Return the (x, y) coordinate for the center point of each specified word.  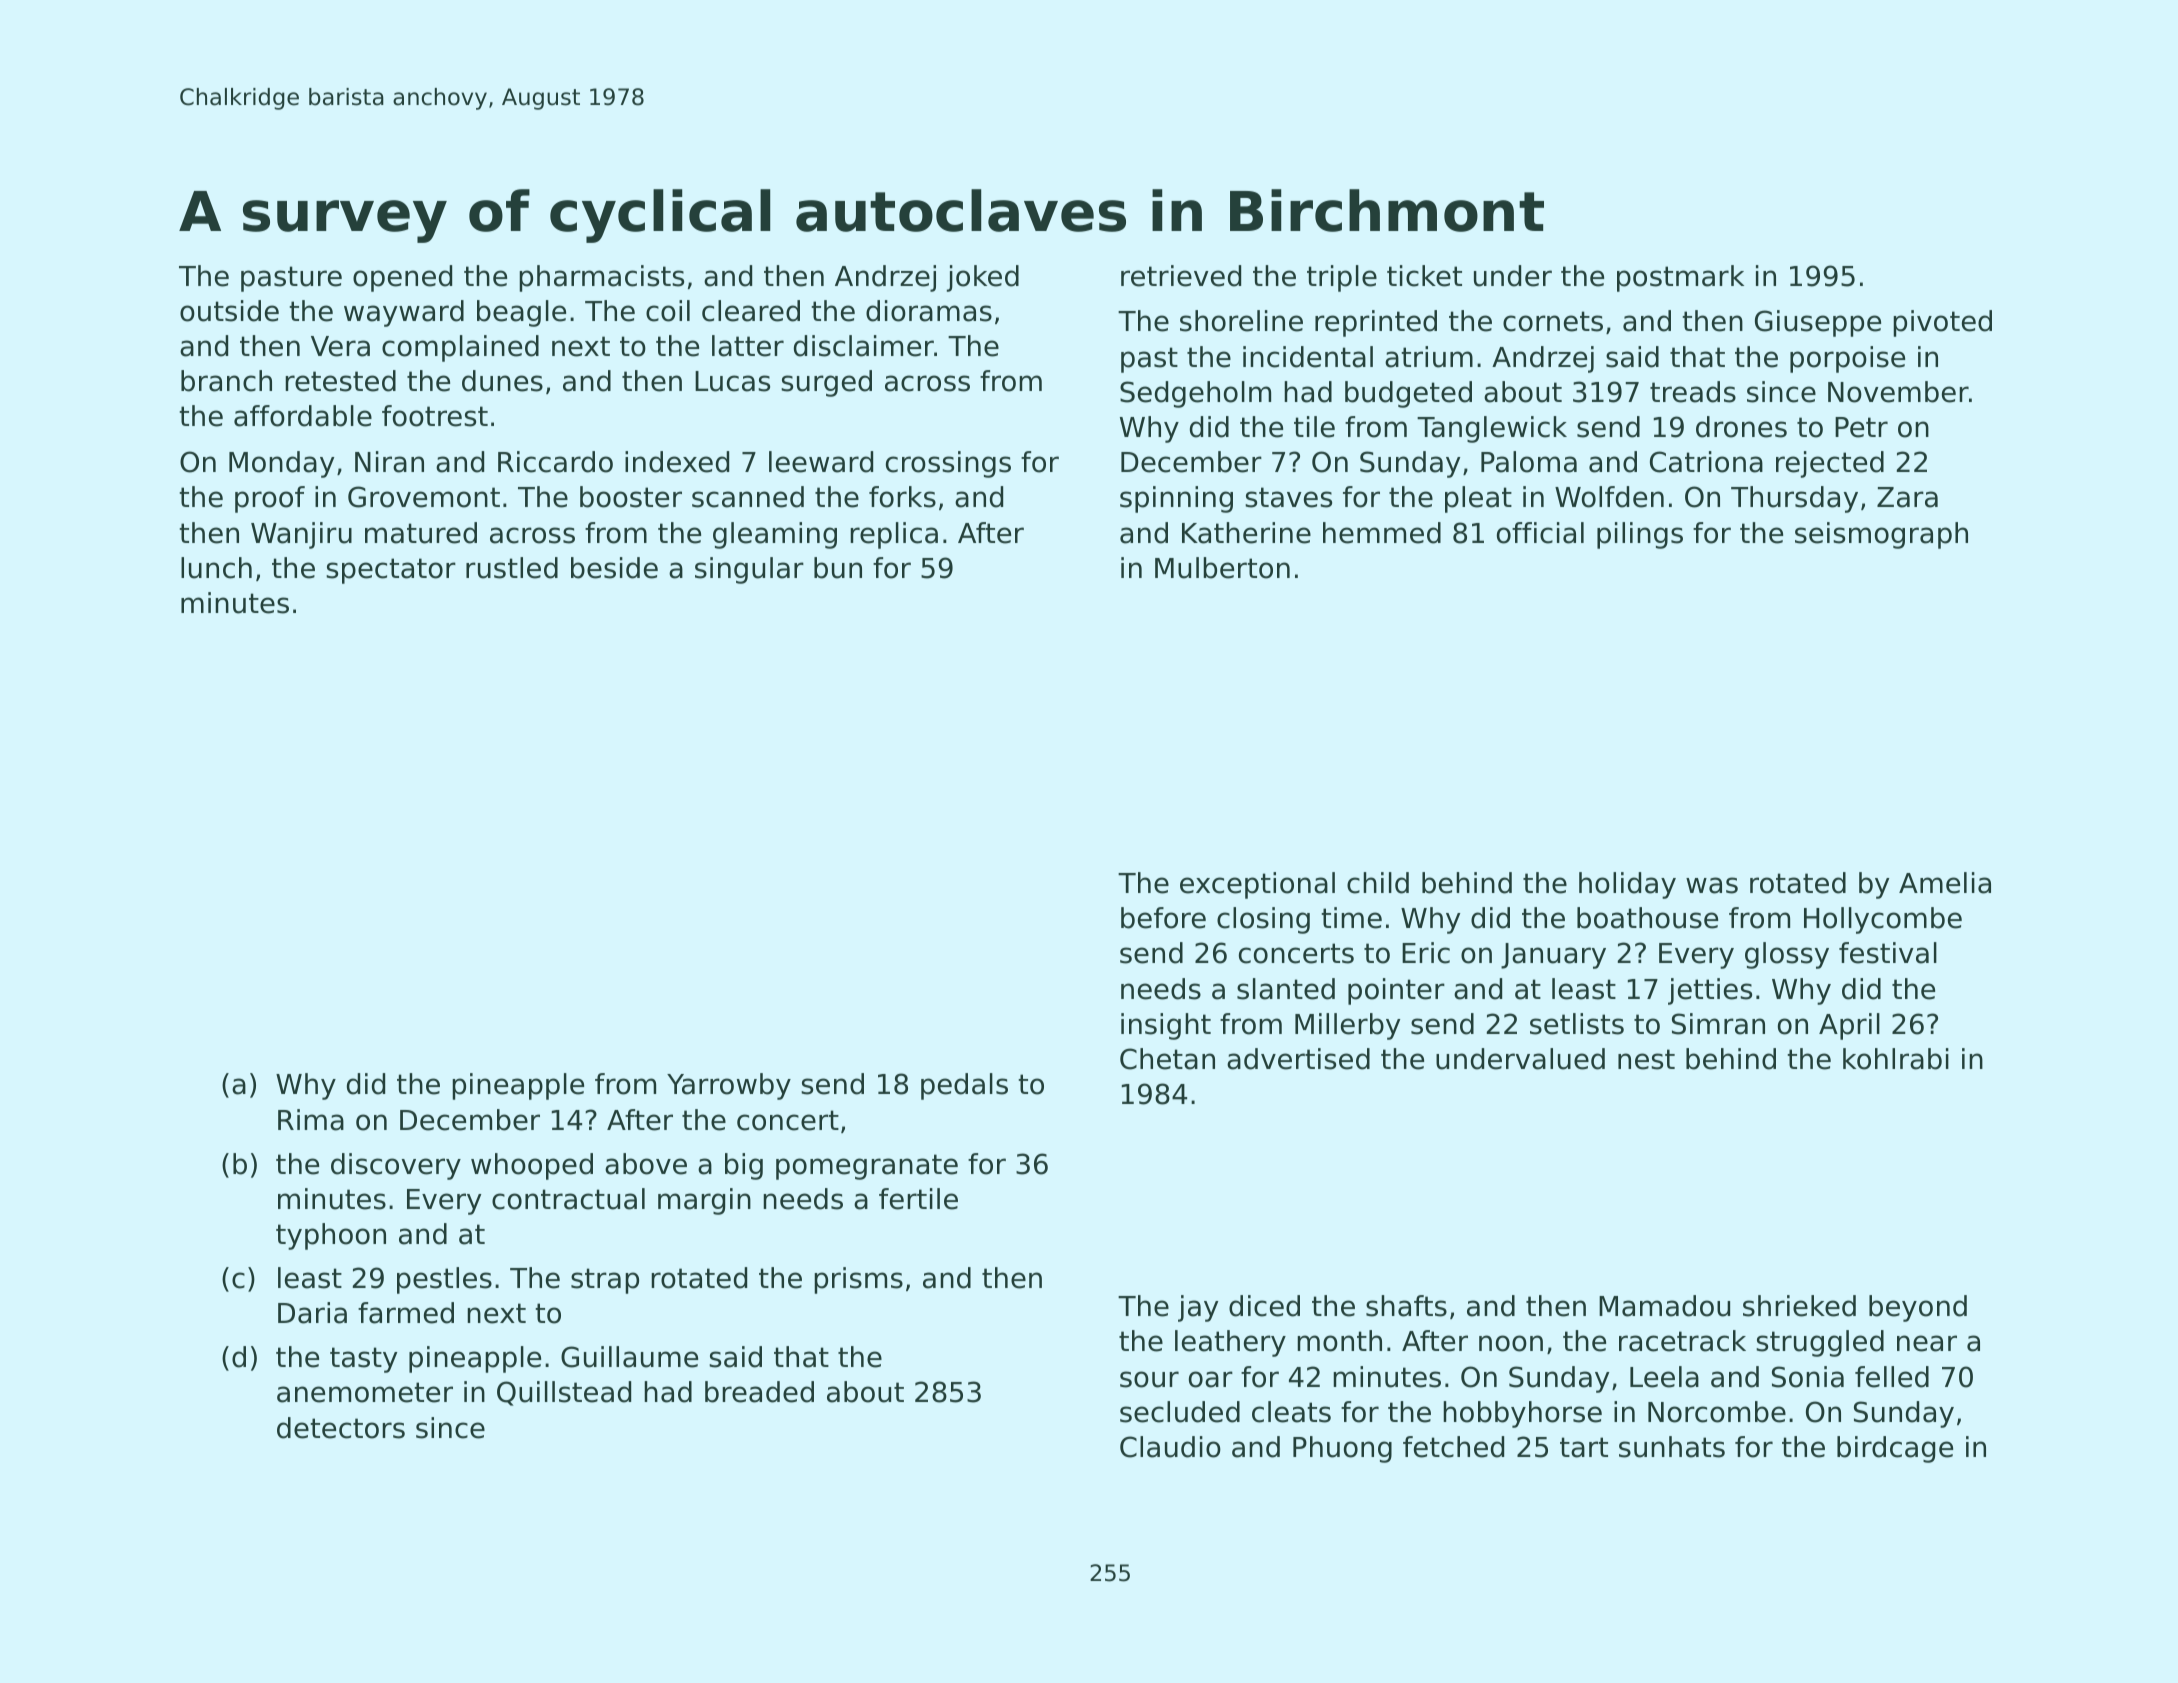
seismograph (1881, 535)
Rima (311, 1120)
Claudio (1170, 1447)
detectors (341, 1428)
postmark (1680, 278)
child (1378, 883)
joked (983, 278)
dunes (502, 381)
